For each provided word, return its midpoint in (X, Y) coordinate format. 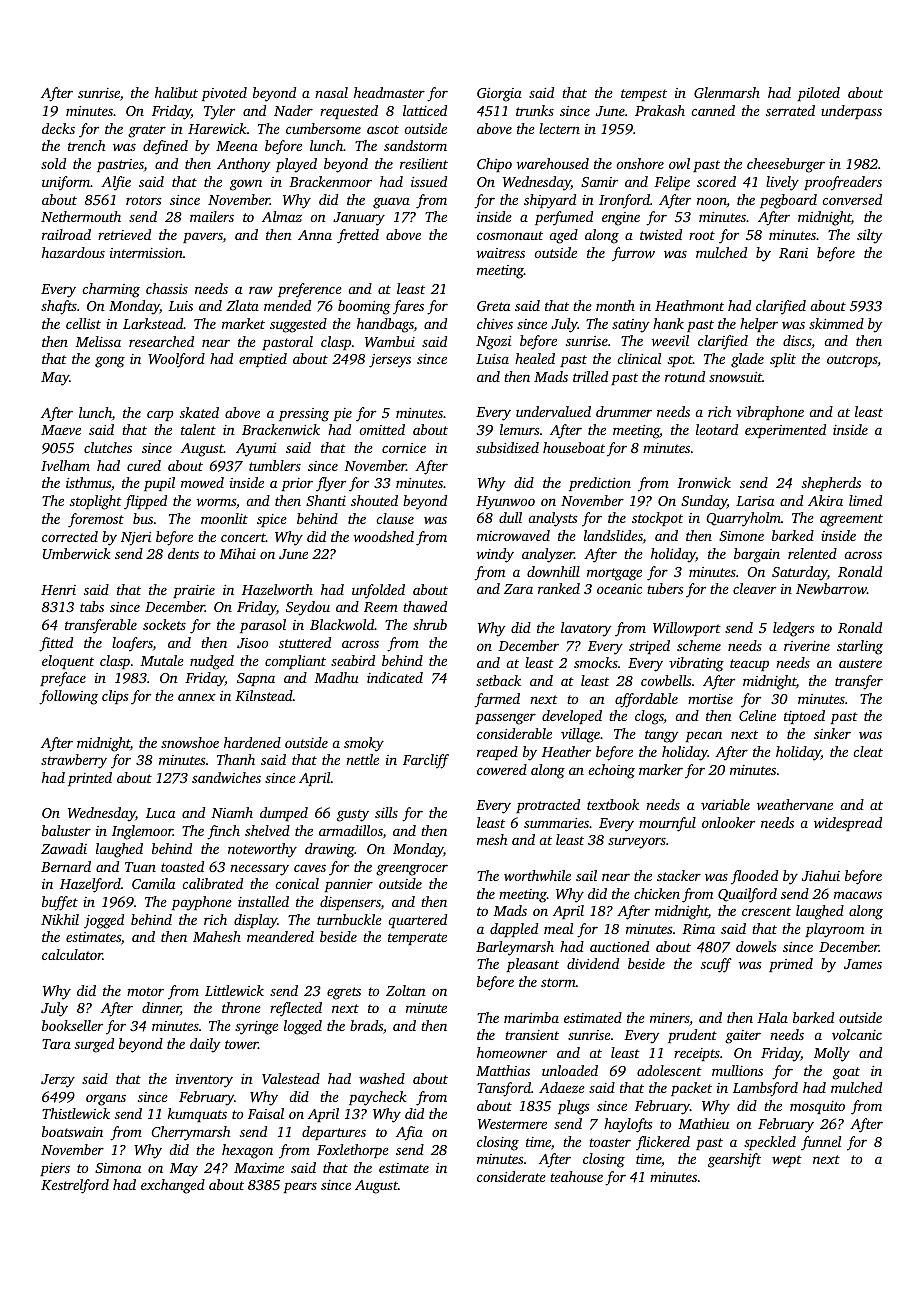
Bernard (66, 866)
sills (386, 812)
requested (349, 112)
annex (197, 697)
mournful (667, 824)
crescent (766, 911)
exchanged (173, 1186)
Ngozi (493, 343)
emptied (263, 360)
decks (58, 128)
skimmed (836, 323)
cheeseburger (786, 165)
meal (558, 928)
